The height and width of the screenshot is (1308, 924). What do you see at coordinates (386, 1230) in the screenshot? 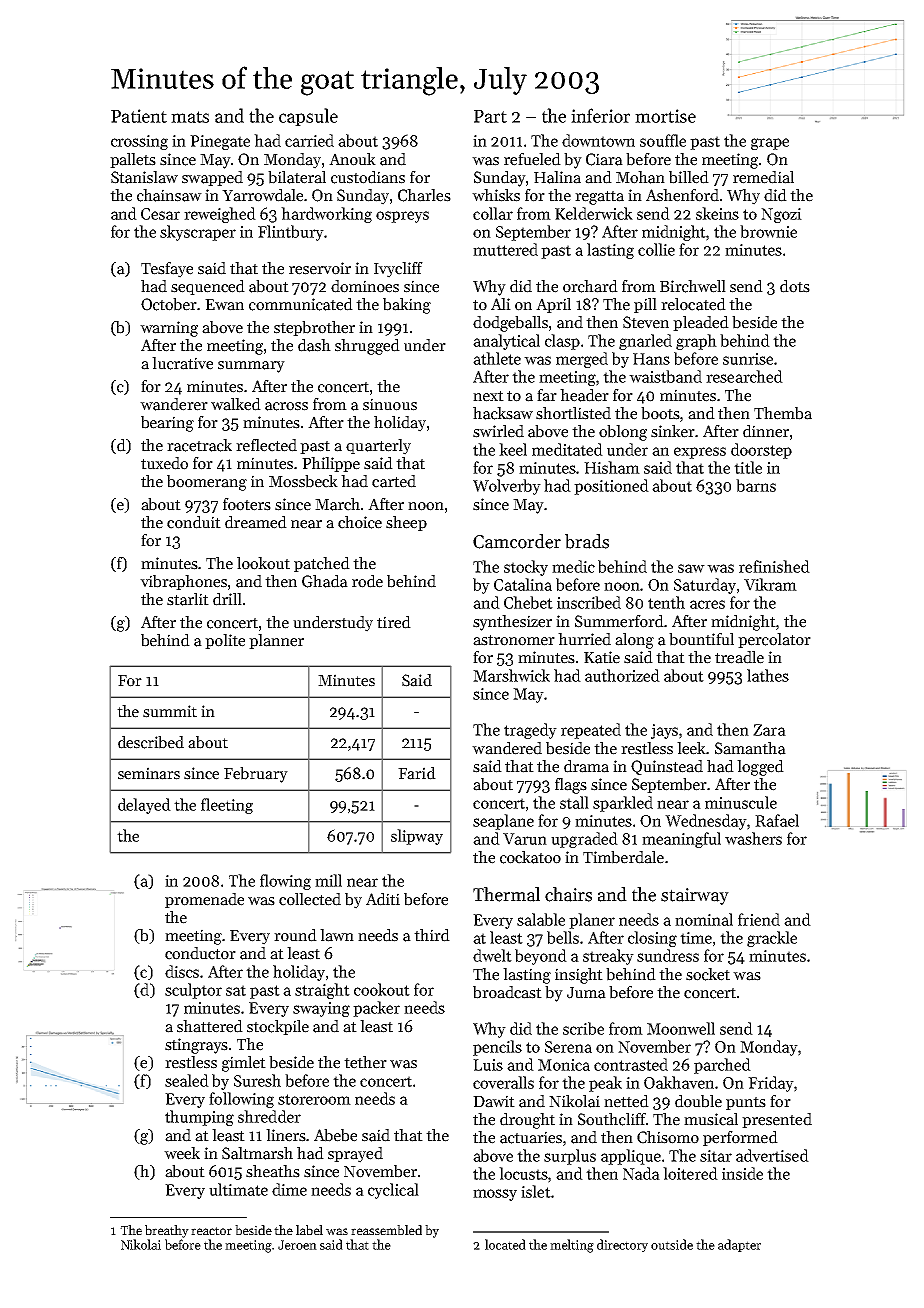
I see `reassembled` at bounding box center [386, 1230].
